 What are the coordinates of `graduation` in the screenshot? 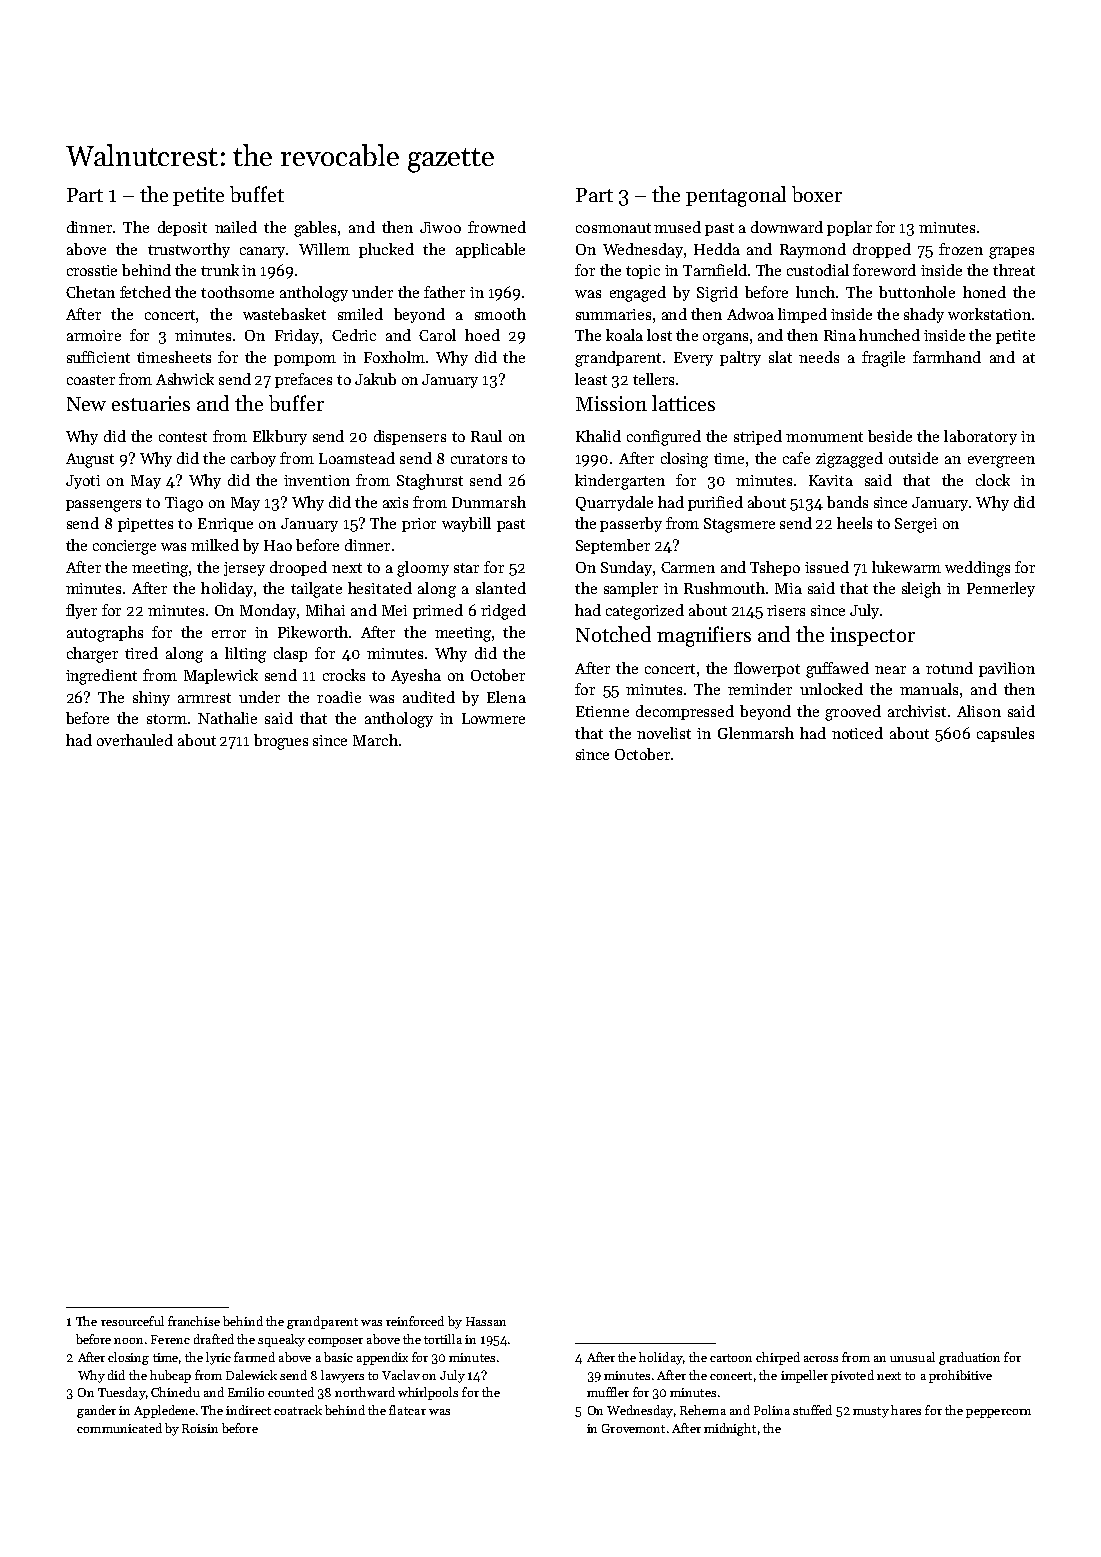 It's located at (969, 1358).
